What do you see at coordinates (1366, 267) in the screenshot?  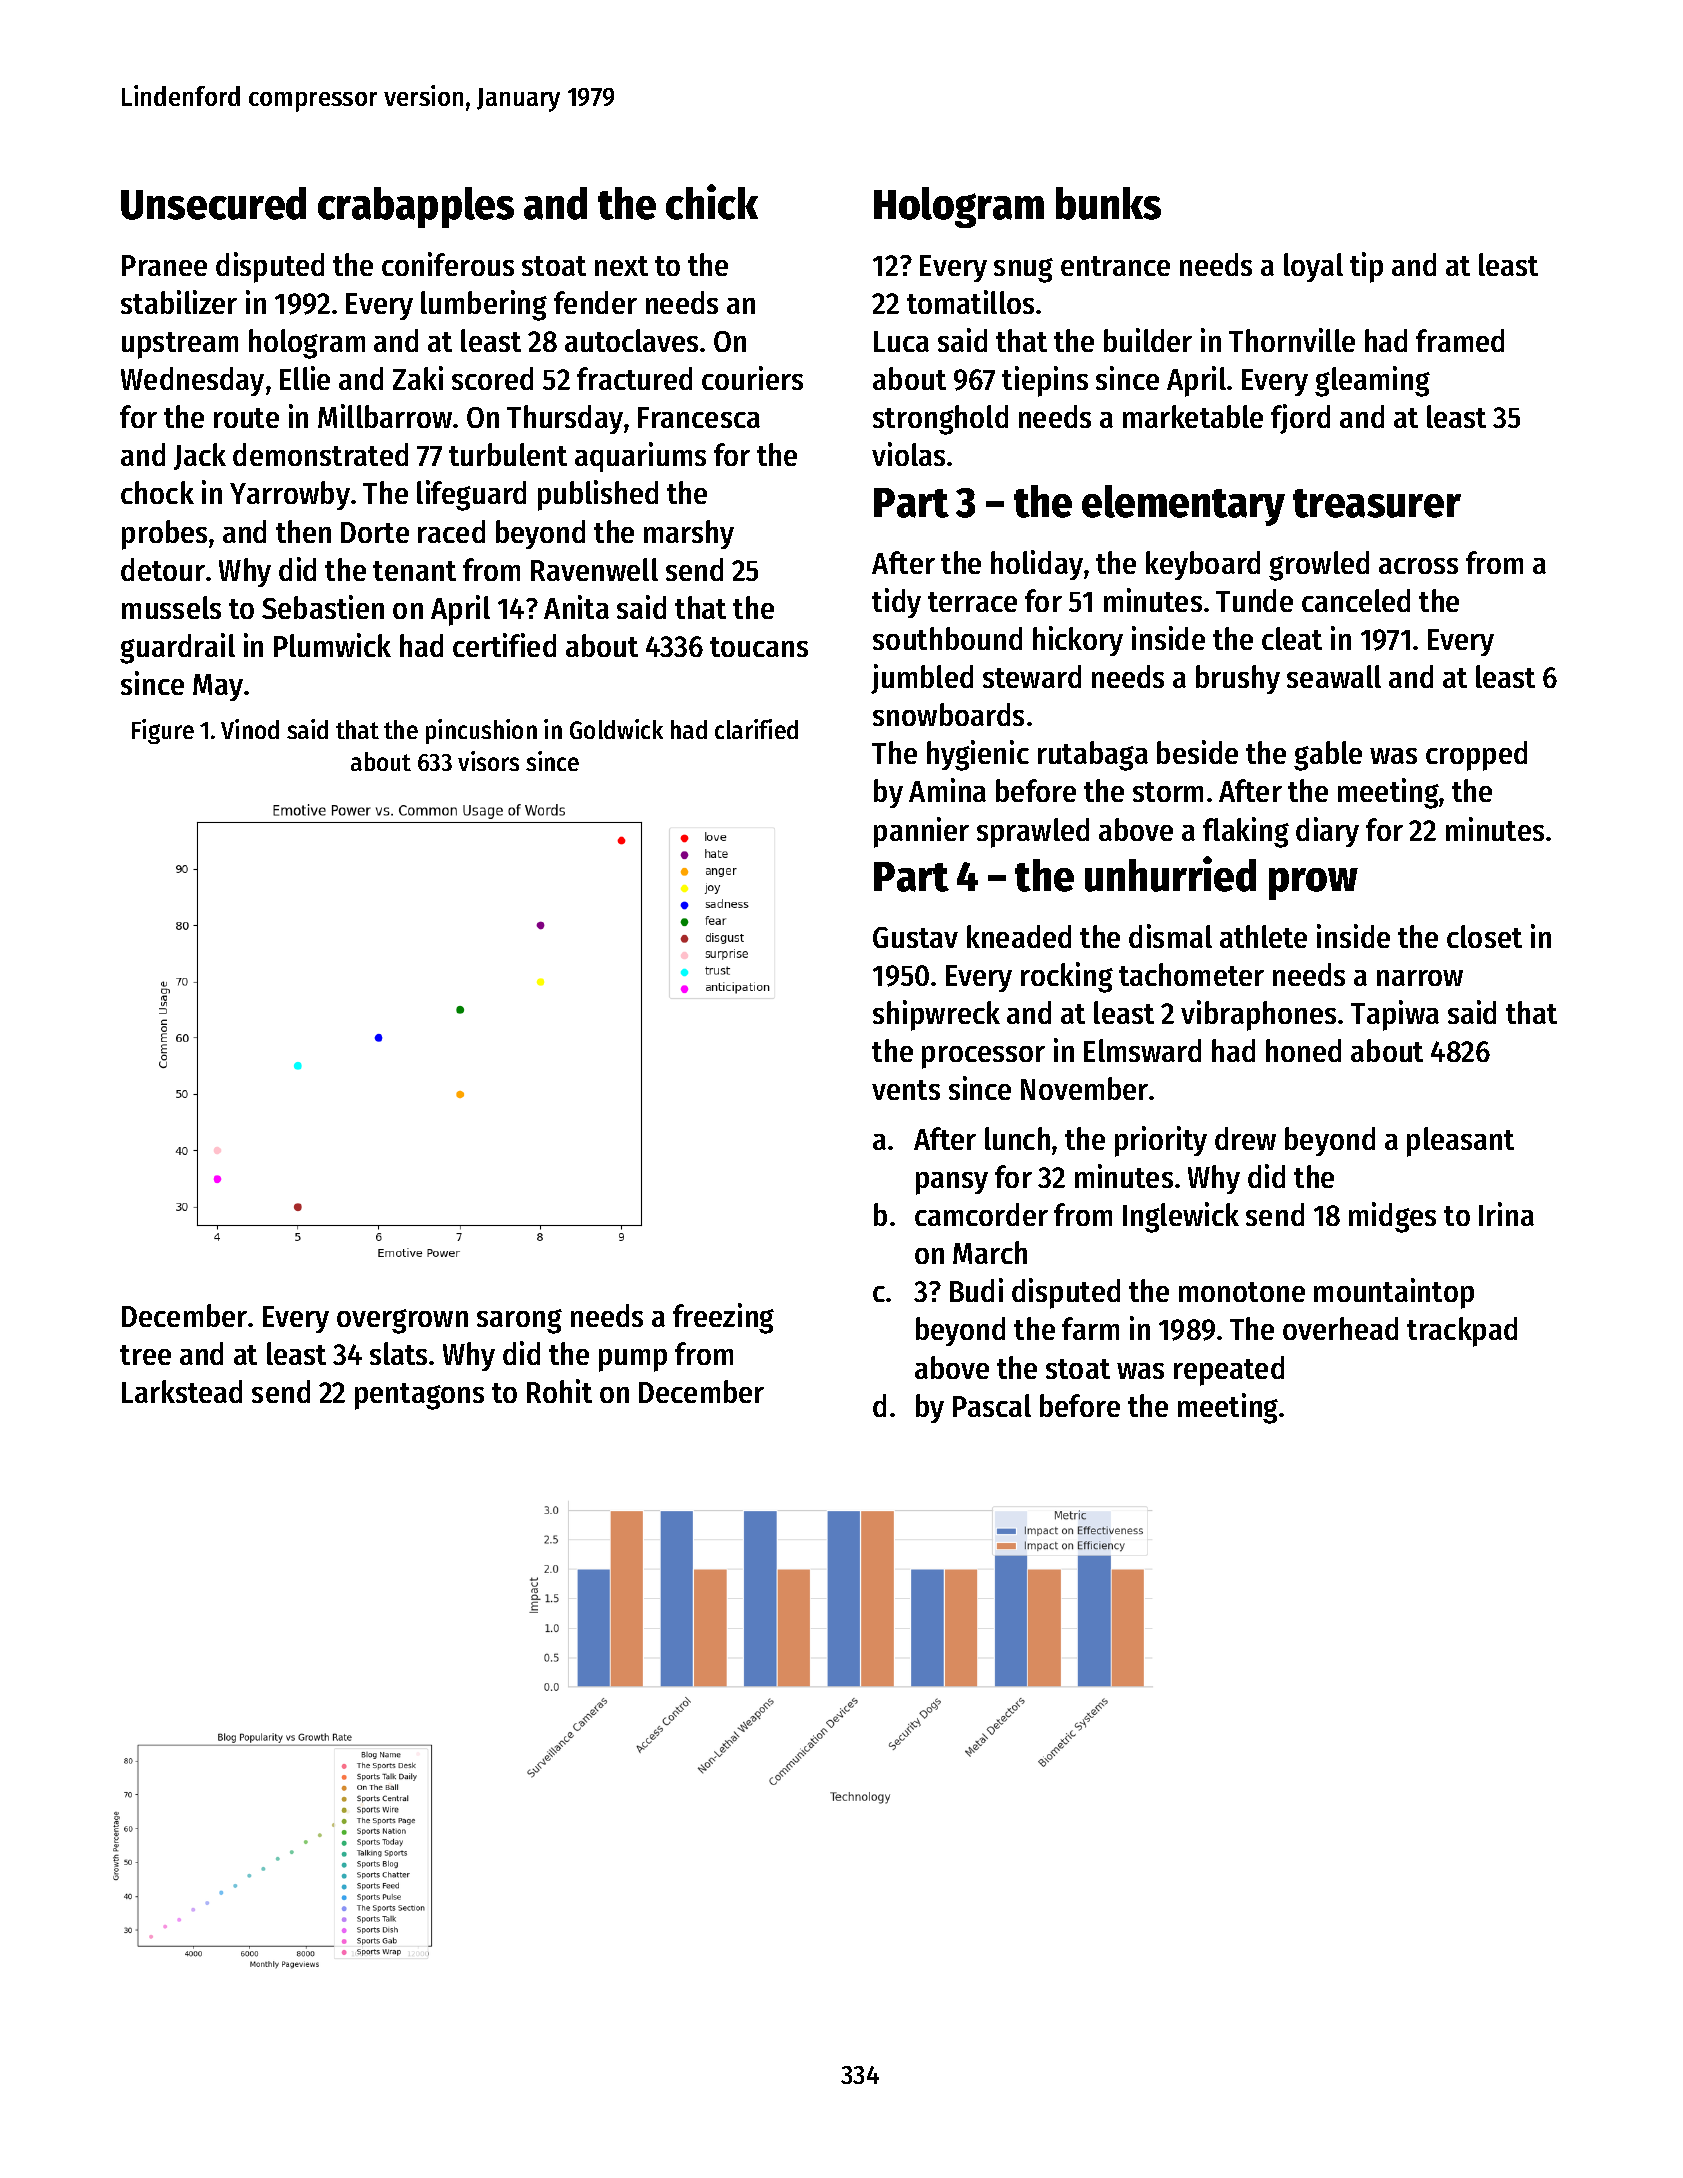 I see `tip` at bounding box center [1366, 267].
